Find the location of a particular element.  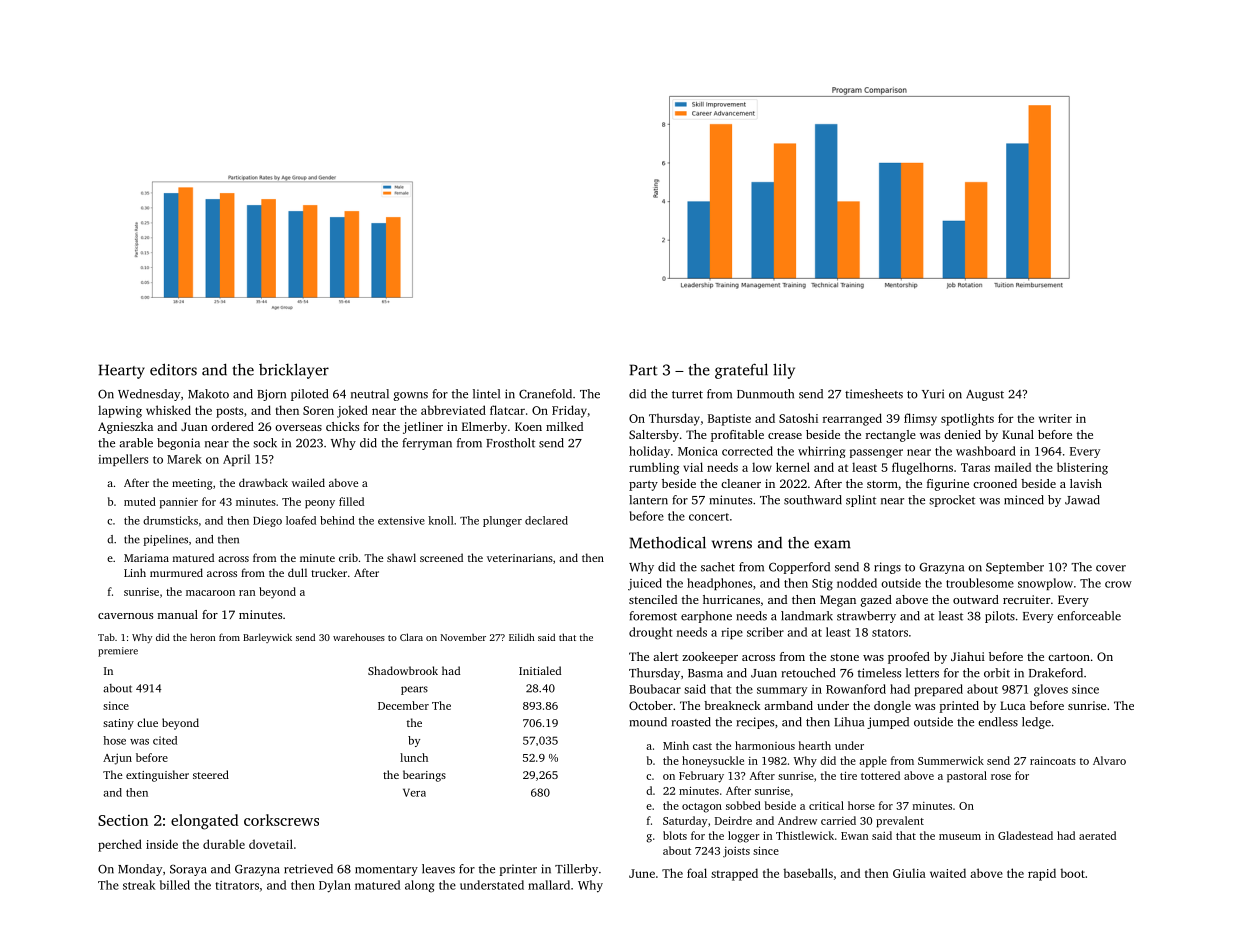

heron is located at coordinates (202, 637).
